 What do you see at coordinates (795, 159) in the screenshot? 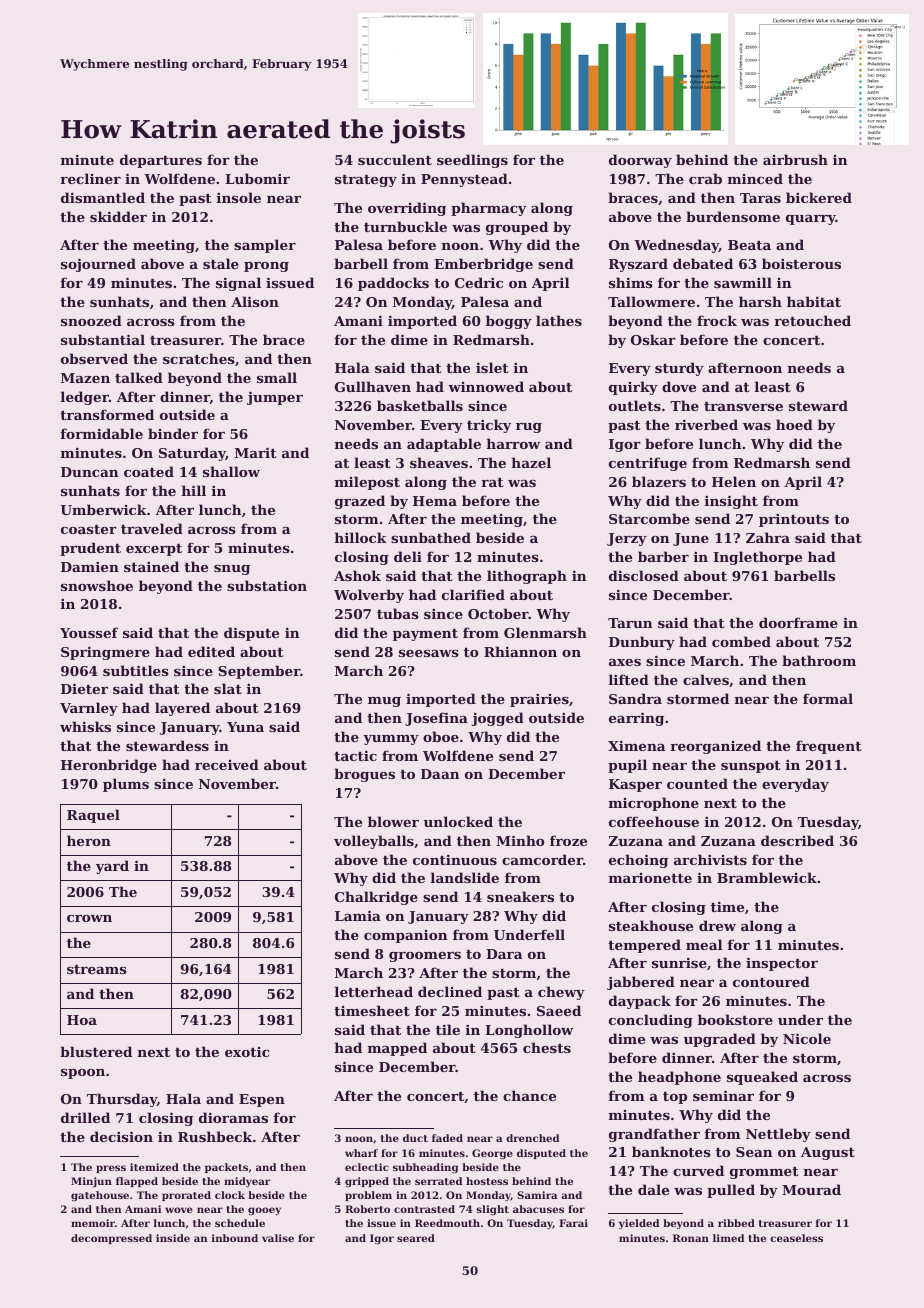
I see `airbrush` at bounding box center [795, 159].
